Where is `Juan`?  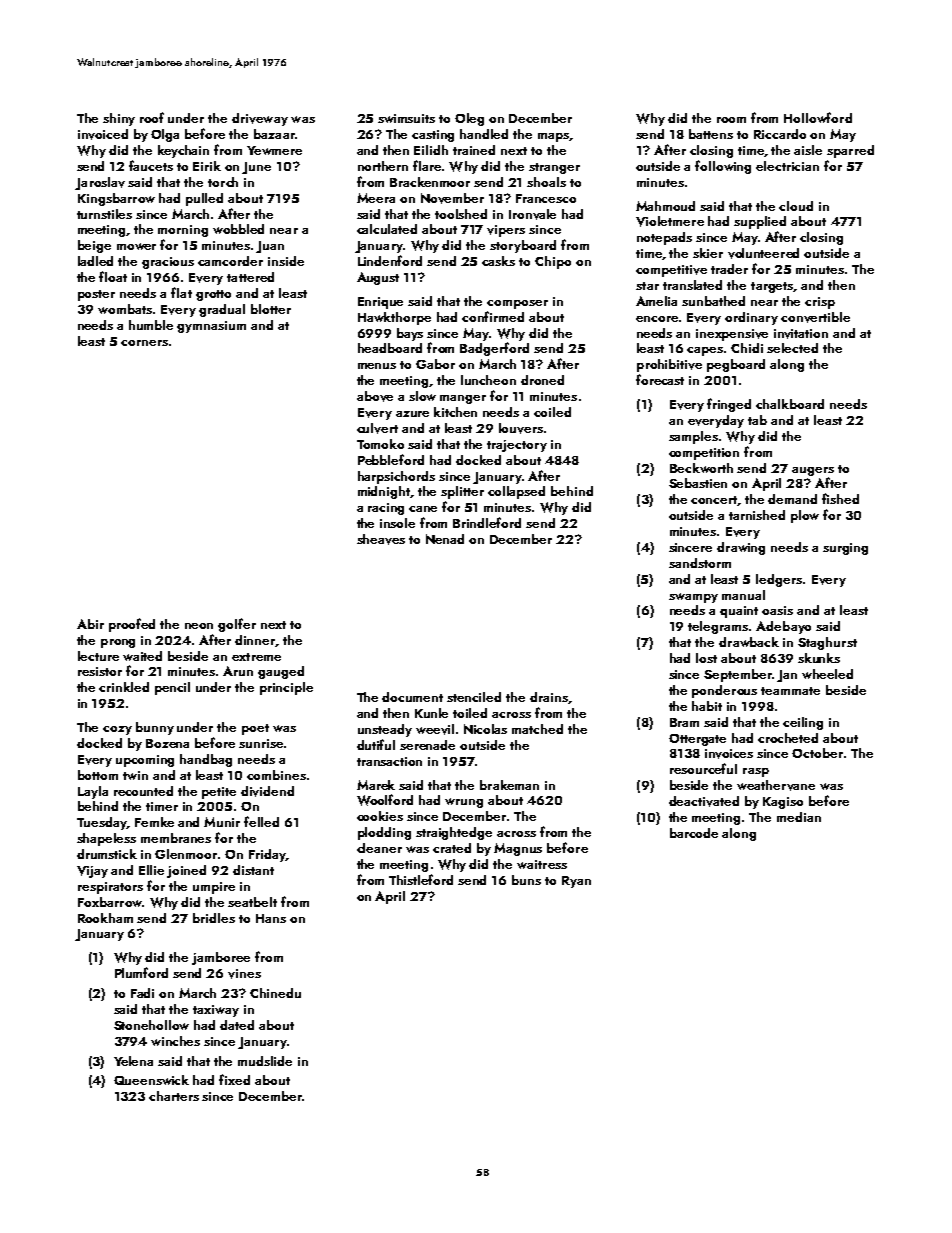 Juan is located at coordinates (270, 247).
